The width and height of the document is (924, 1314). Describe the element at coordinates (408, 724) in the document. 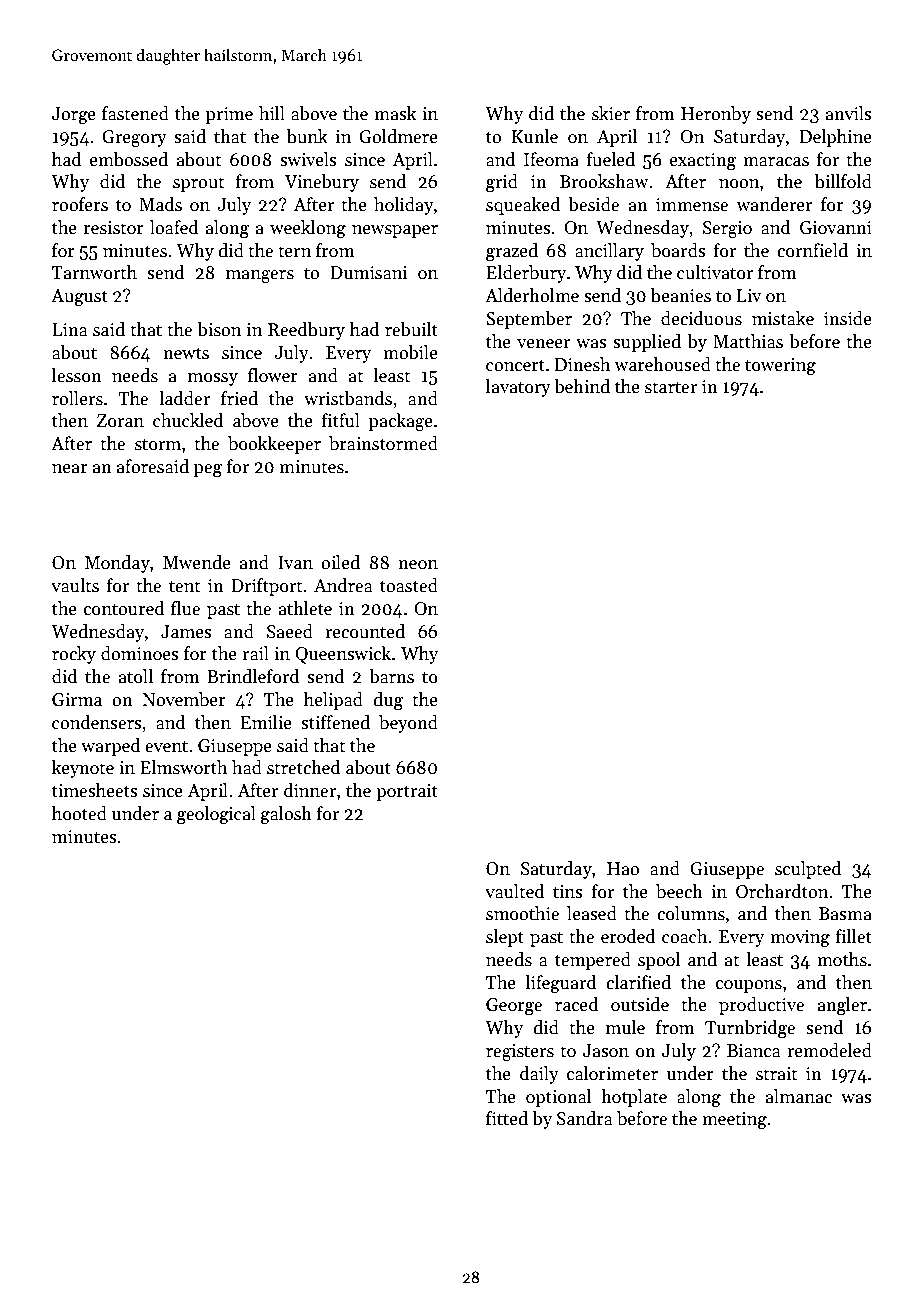

I see `beyond` at that location.
